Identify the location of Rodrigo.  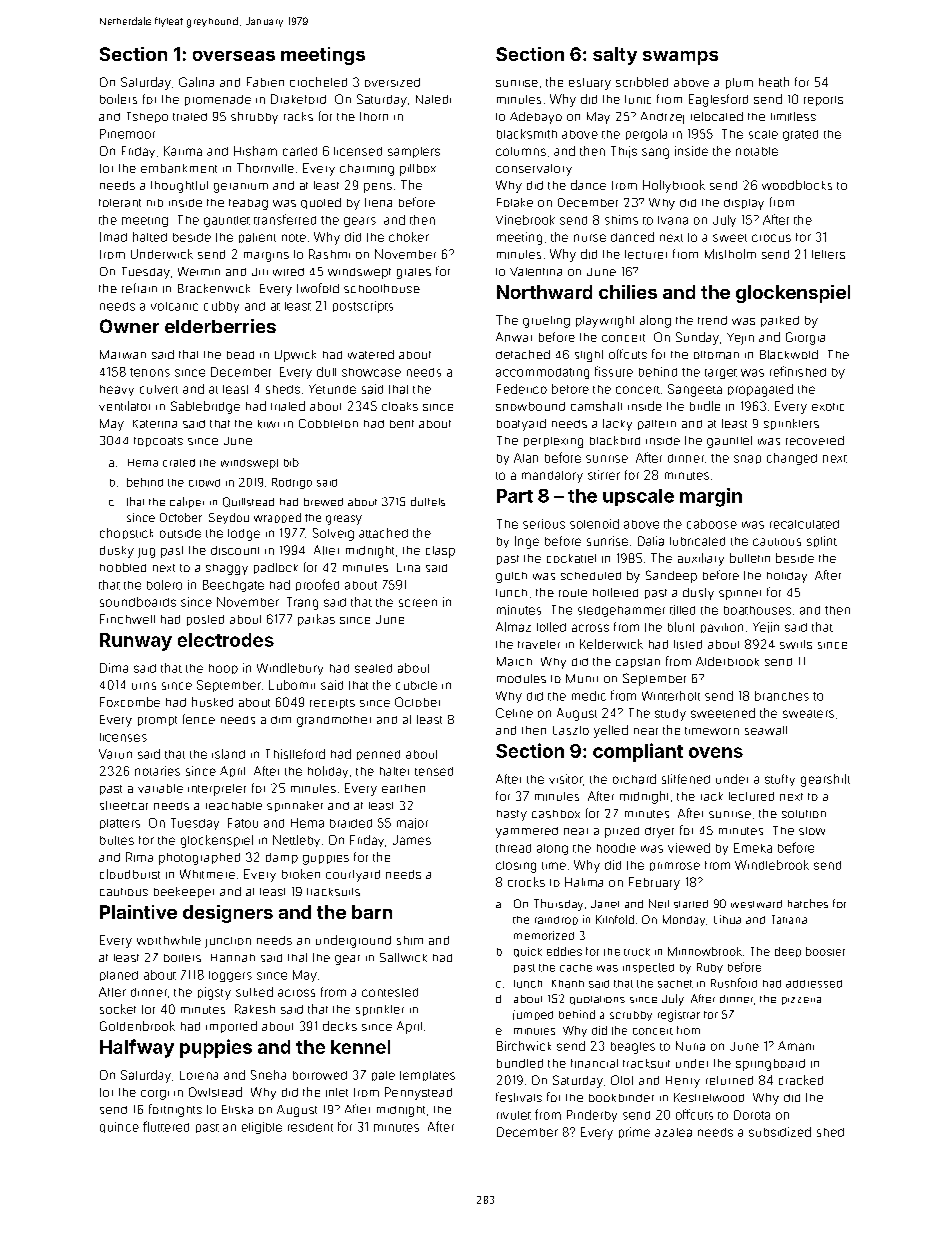
(292, 483).
